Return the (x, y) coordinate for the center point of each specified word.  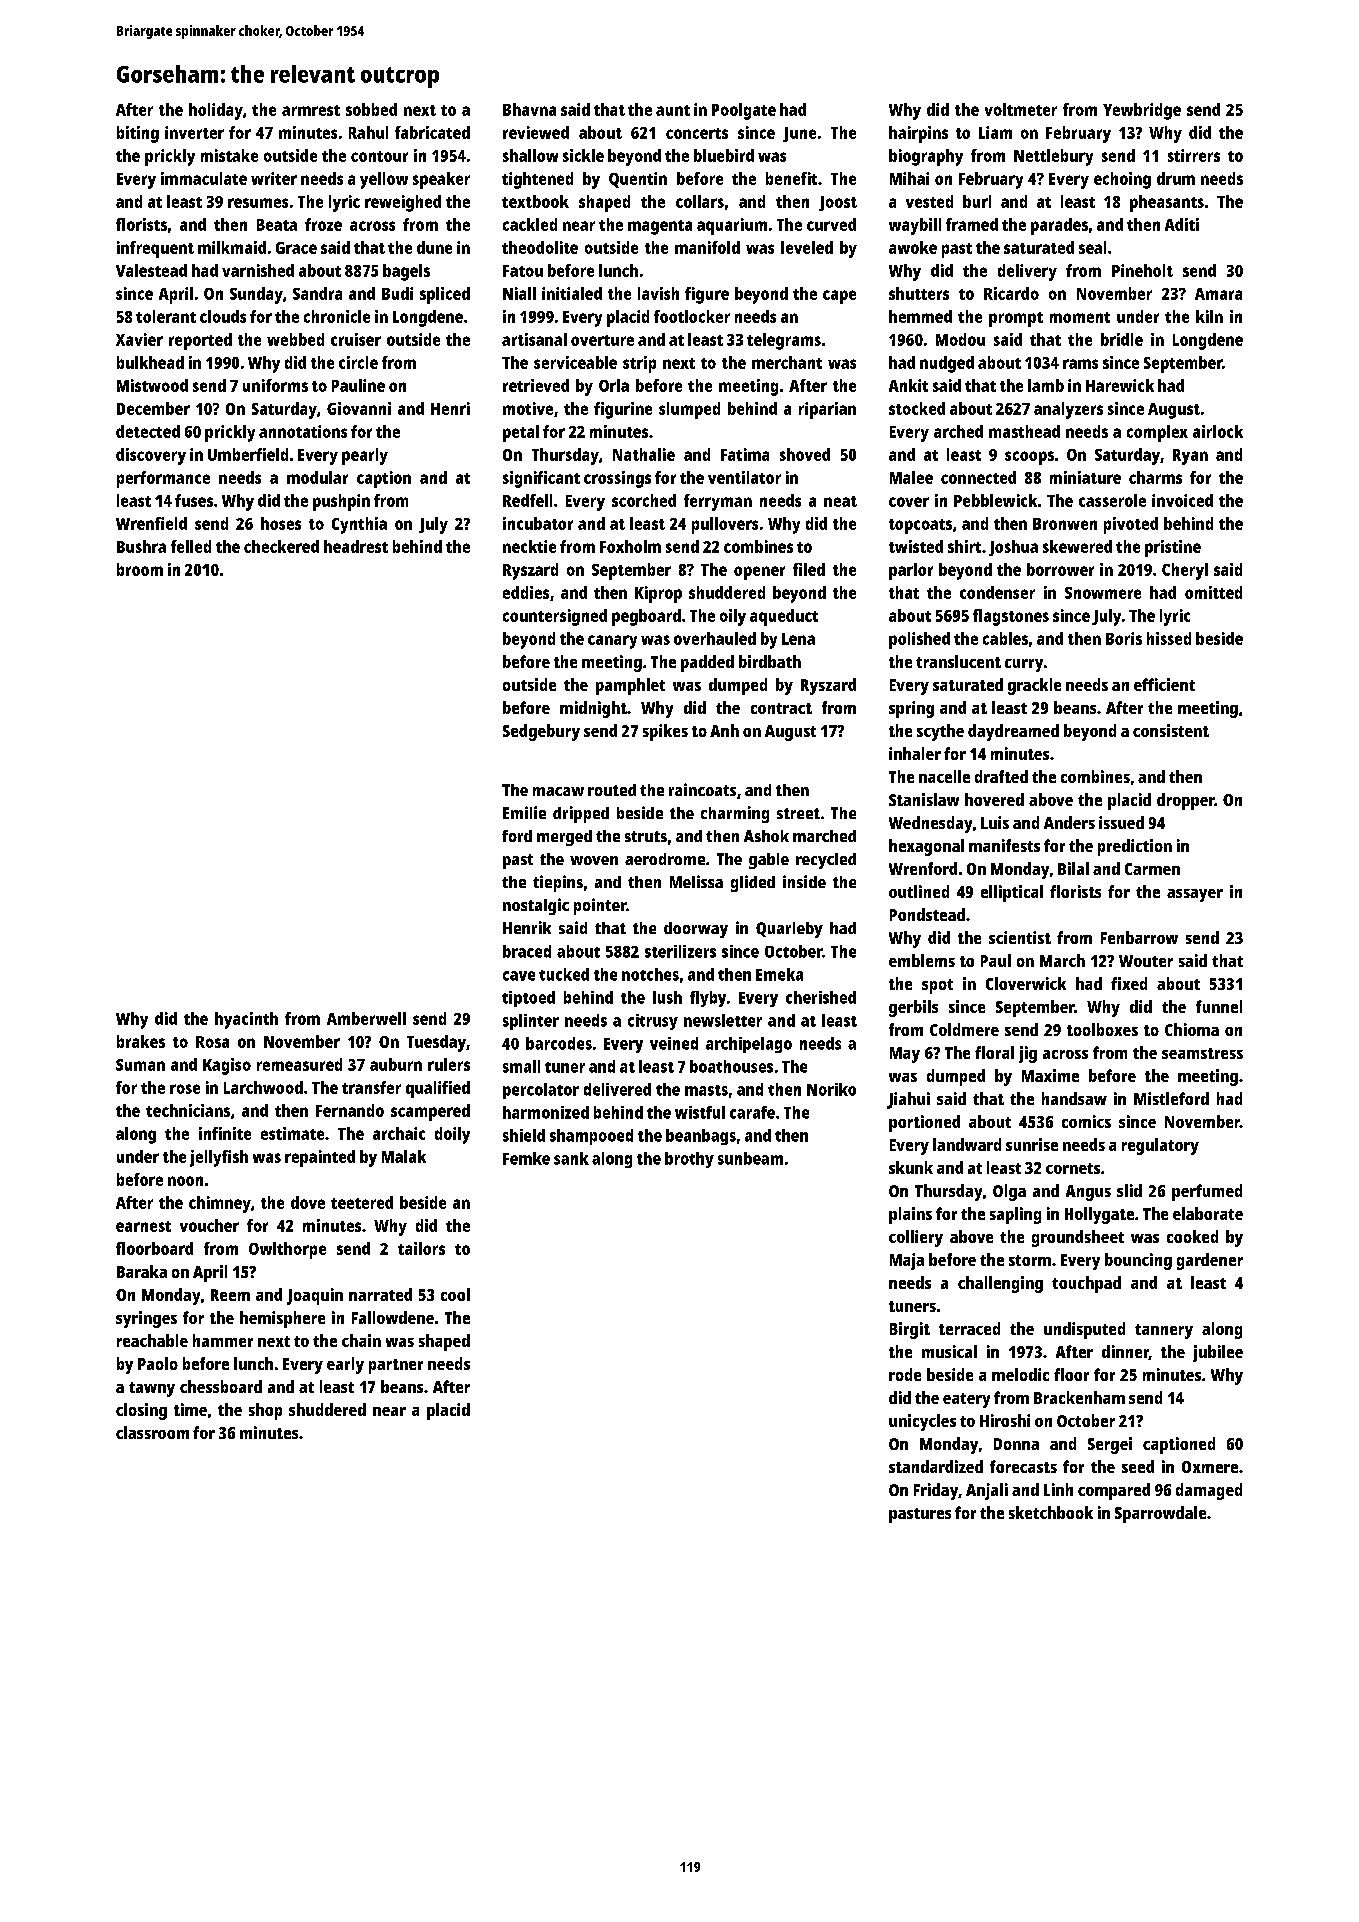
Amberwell (366, 1018)
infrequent (155, 249)
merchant (787, 362)
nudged (947, 364)
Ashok (766, 836)
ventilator (744, 477)
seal (1092, 247)
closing (141, 1411)
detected (148, 431)
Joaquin (315, 1296)
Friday (936, 1491)
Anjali (987, 1491)
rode (905, 1374)
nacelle (944, 776)
